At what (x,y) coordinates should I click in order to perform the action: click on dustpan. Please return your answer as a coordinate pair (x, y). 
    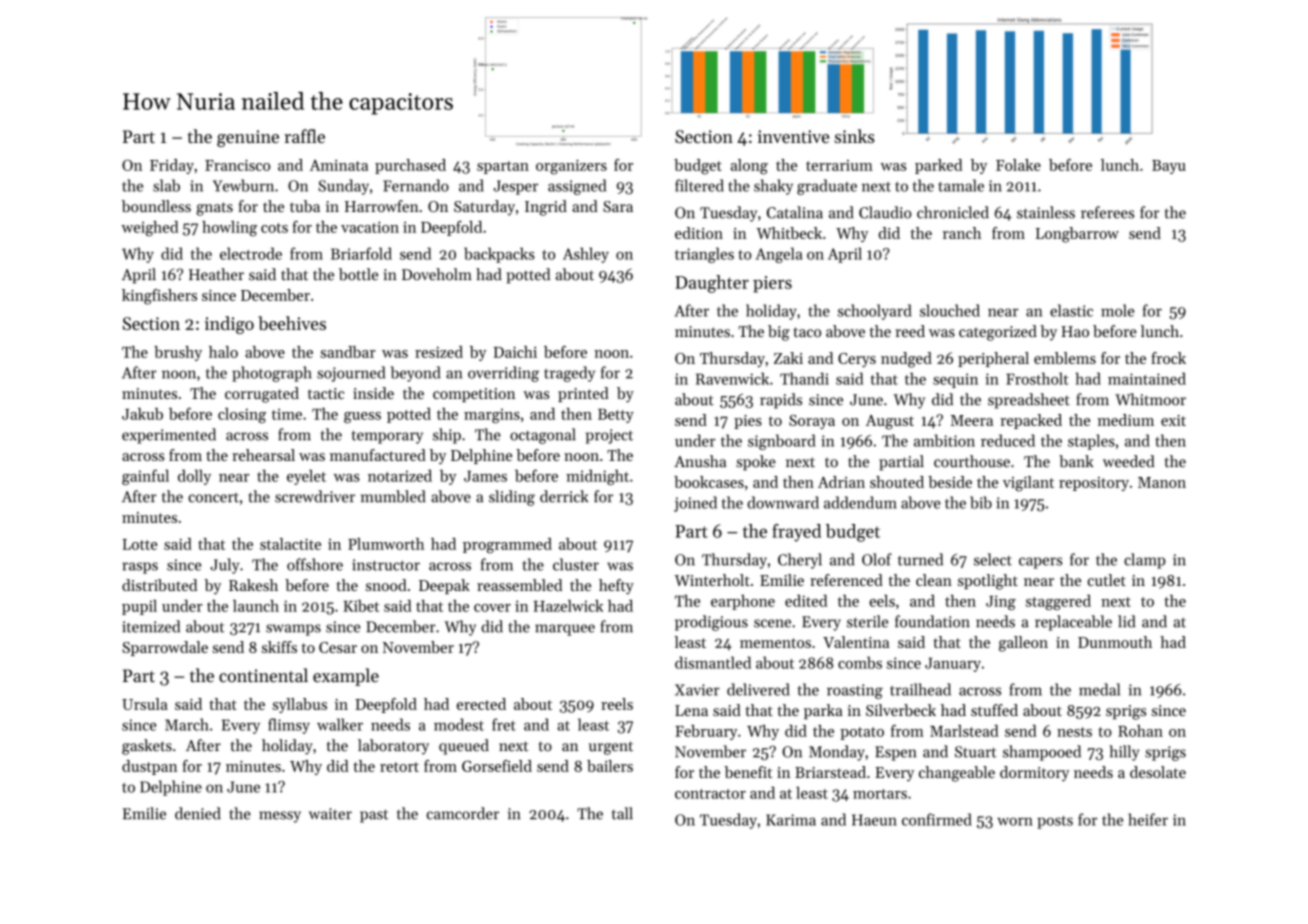
    Looking at the image, I should click on (149, 767).
